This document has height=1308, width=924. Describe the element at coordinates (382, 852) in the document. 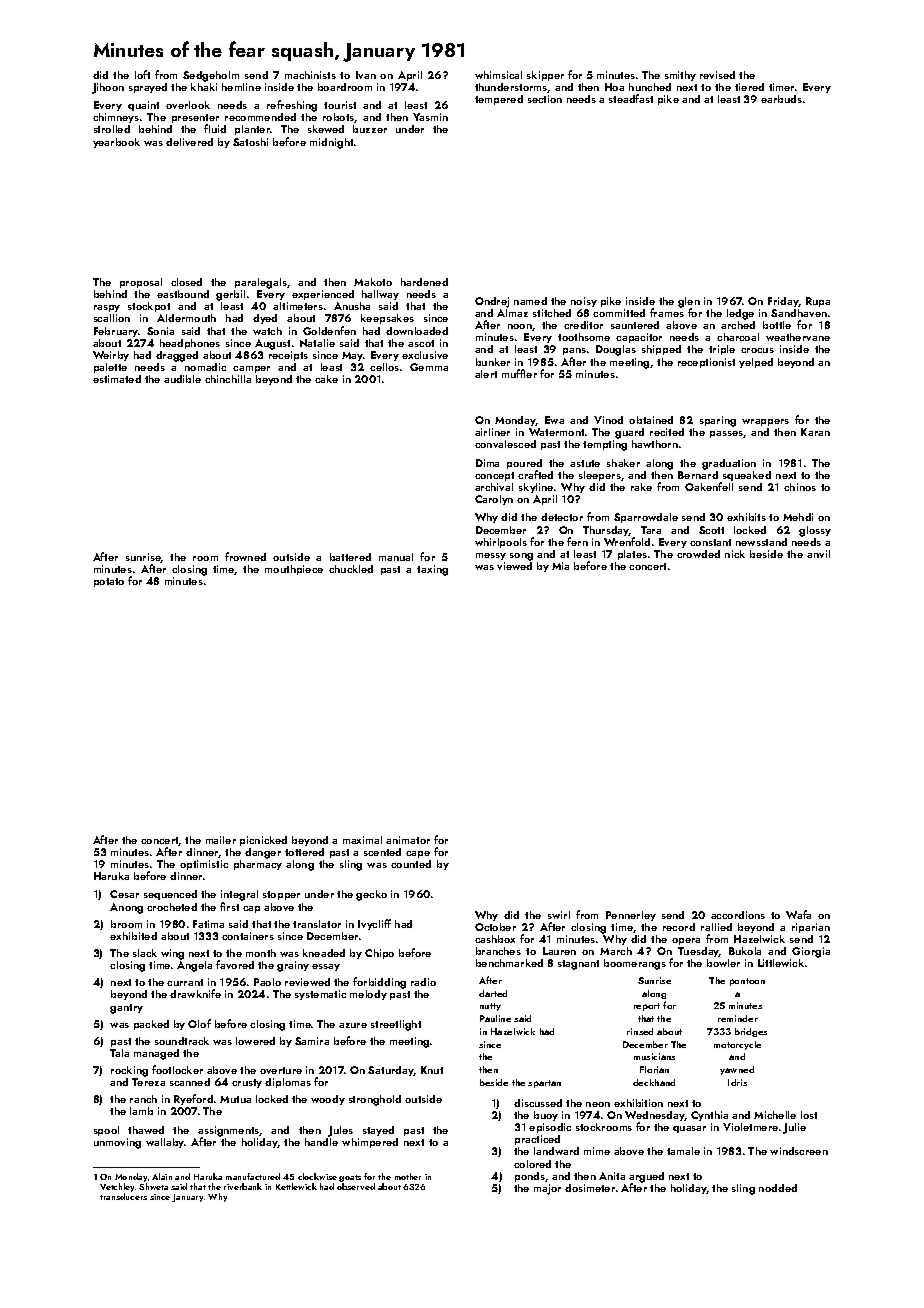

I see `scented` at that location.
